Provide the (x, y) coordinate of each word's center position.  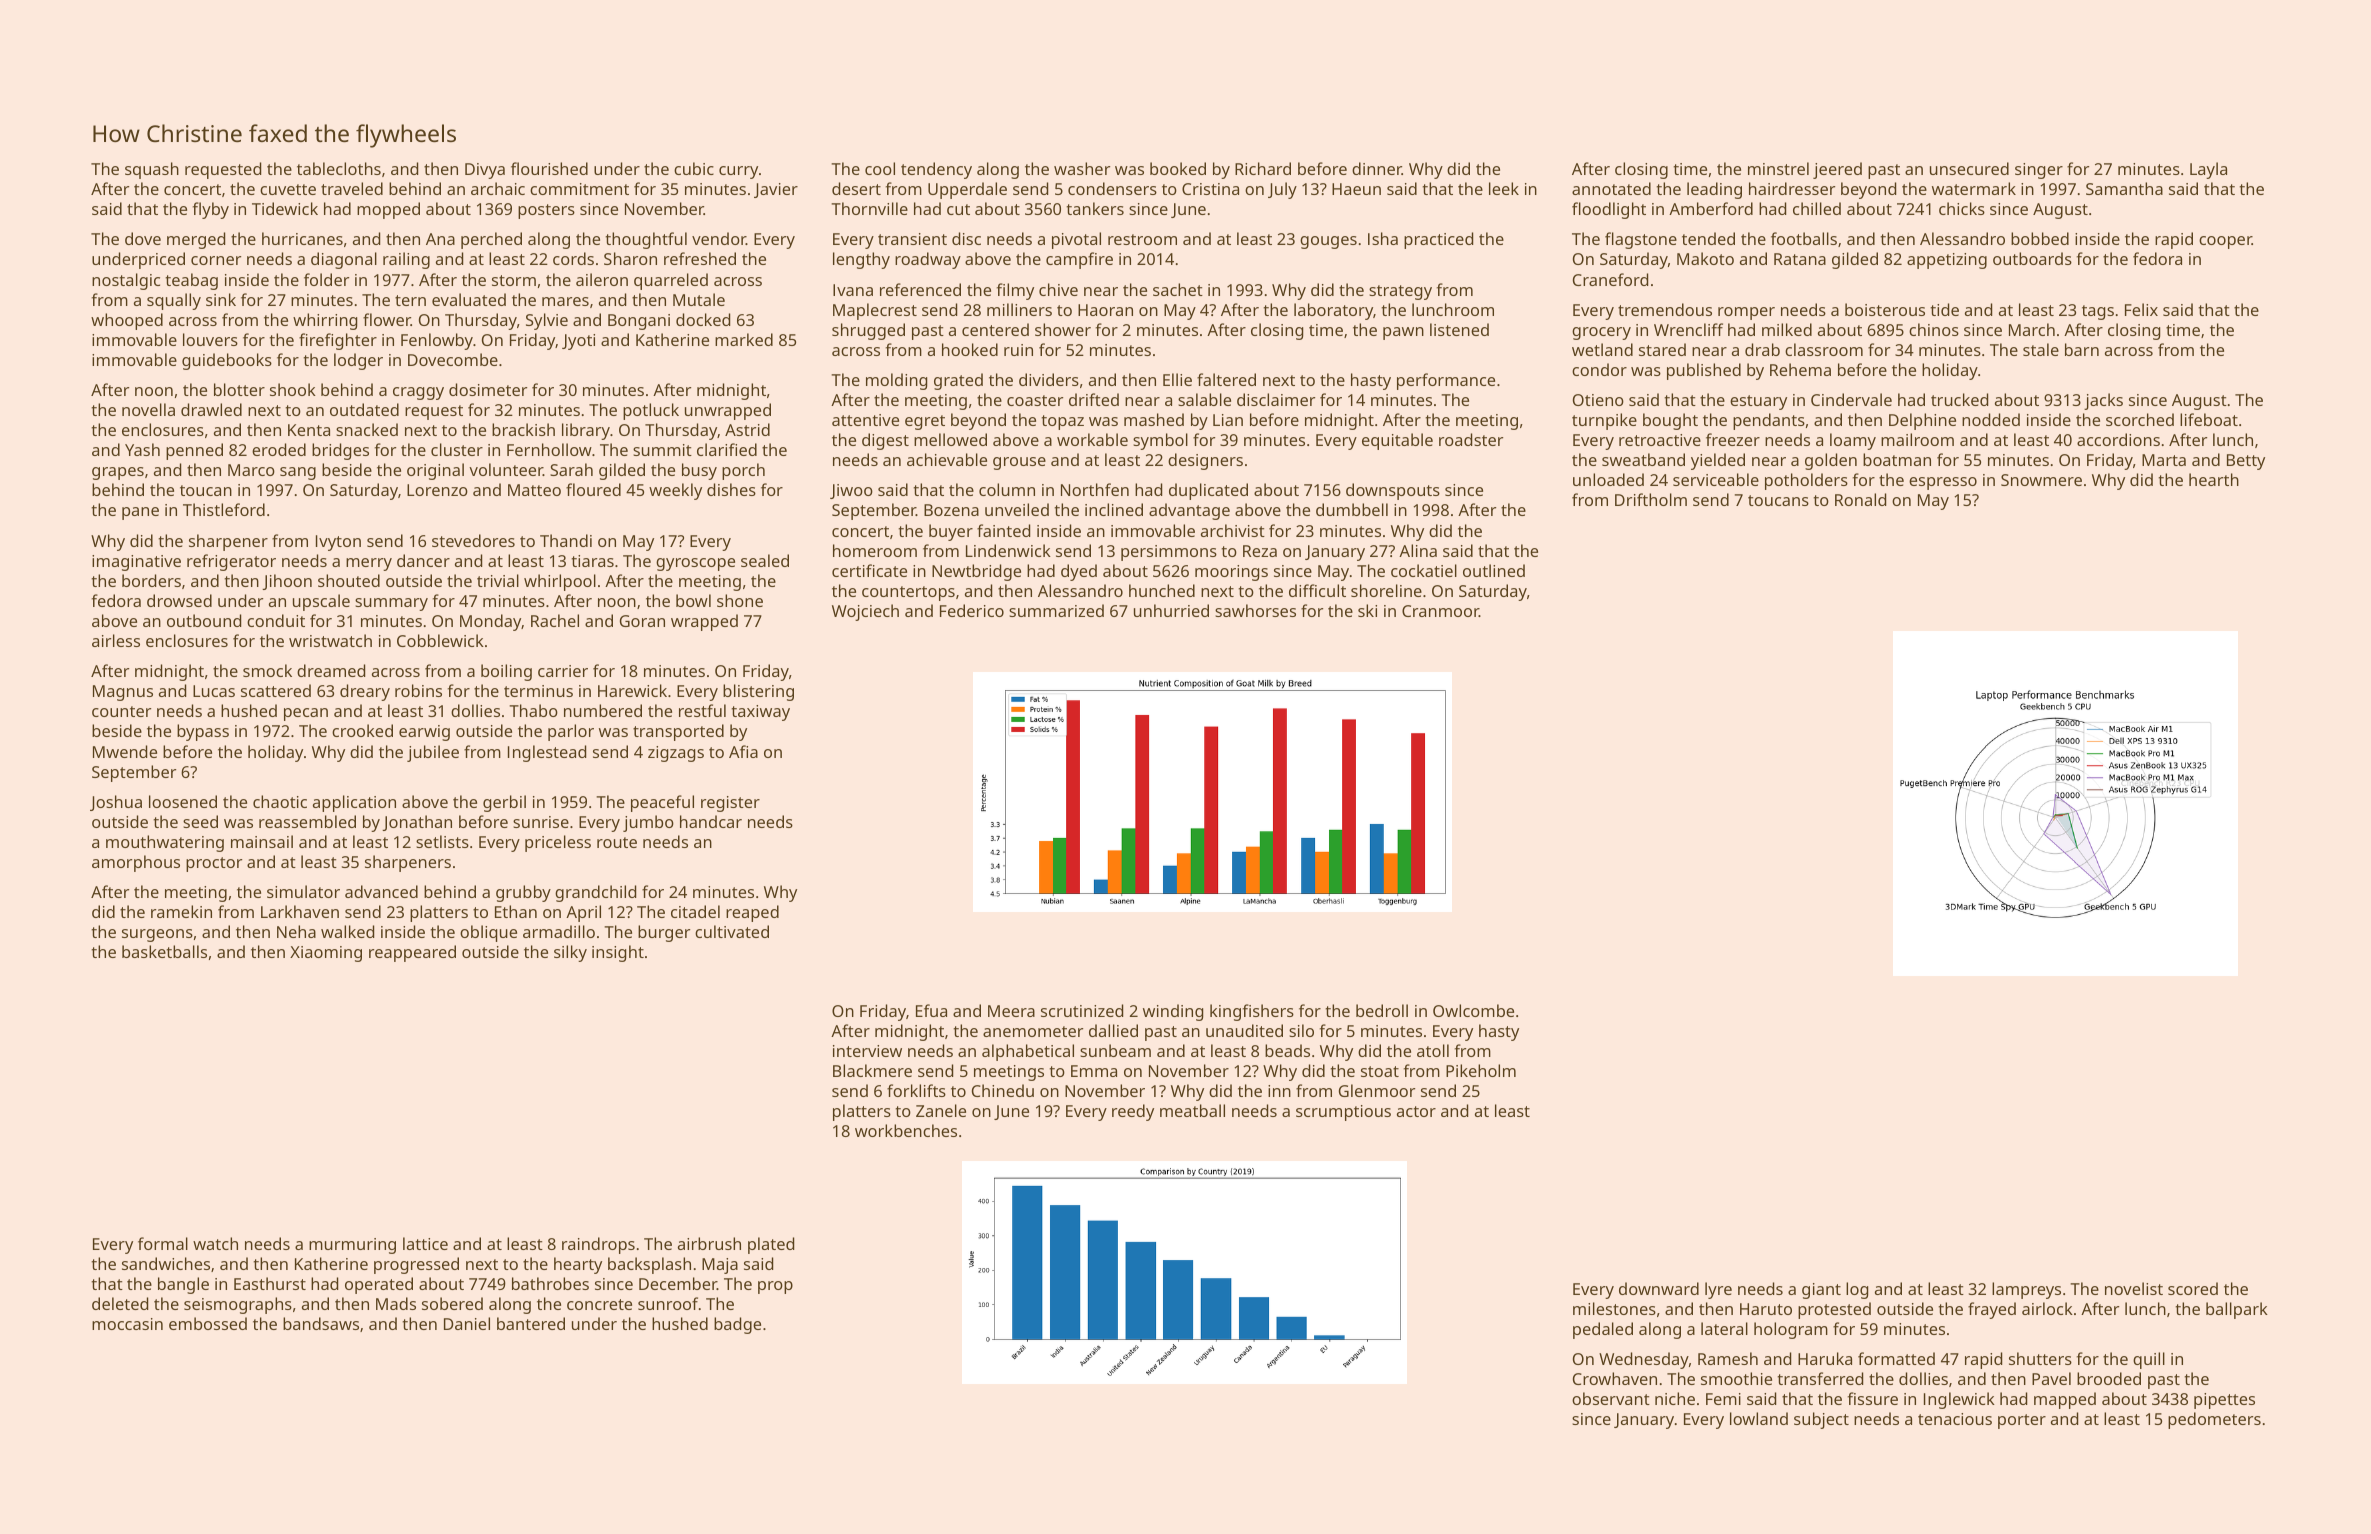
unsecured (1969, 168)
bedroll (1382, 1010)
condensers (1112, 188)
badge (737, 1325)
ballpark (2237, 1310)
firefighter (338, 341)
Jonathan (417, 823)
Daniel (467, 1323)
